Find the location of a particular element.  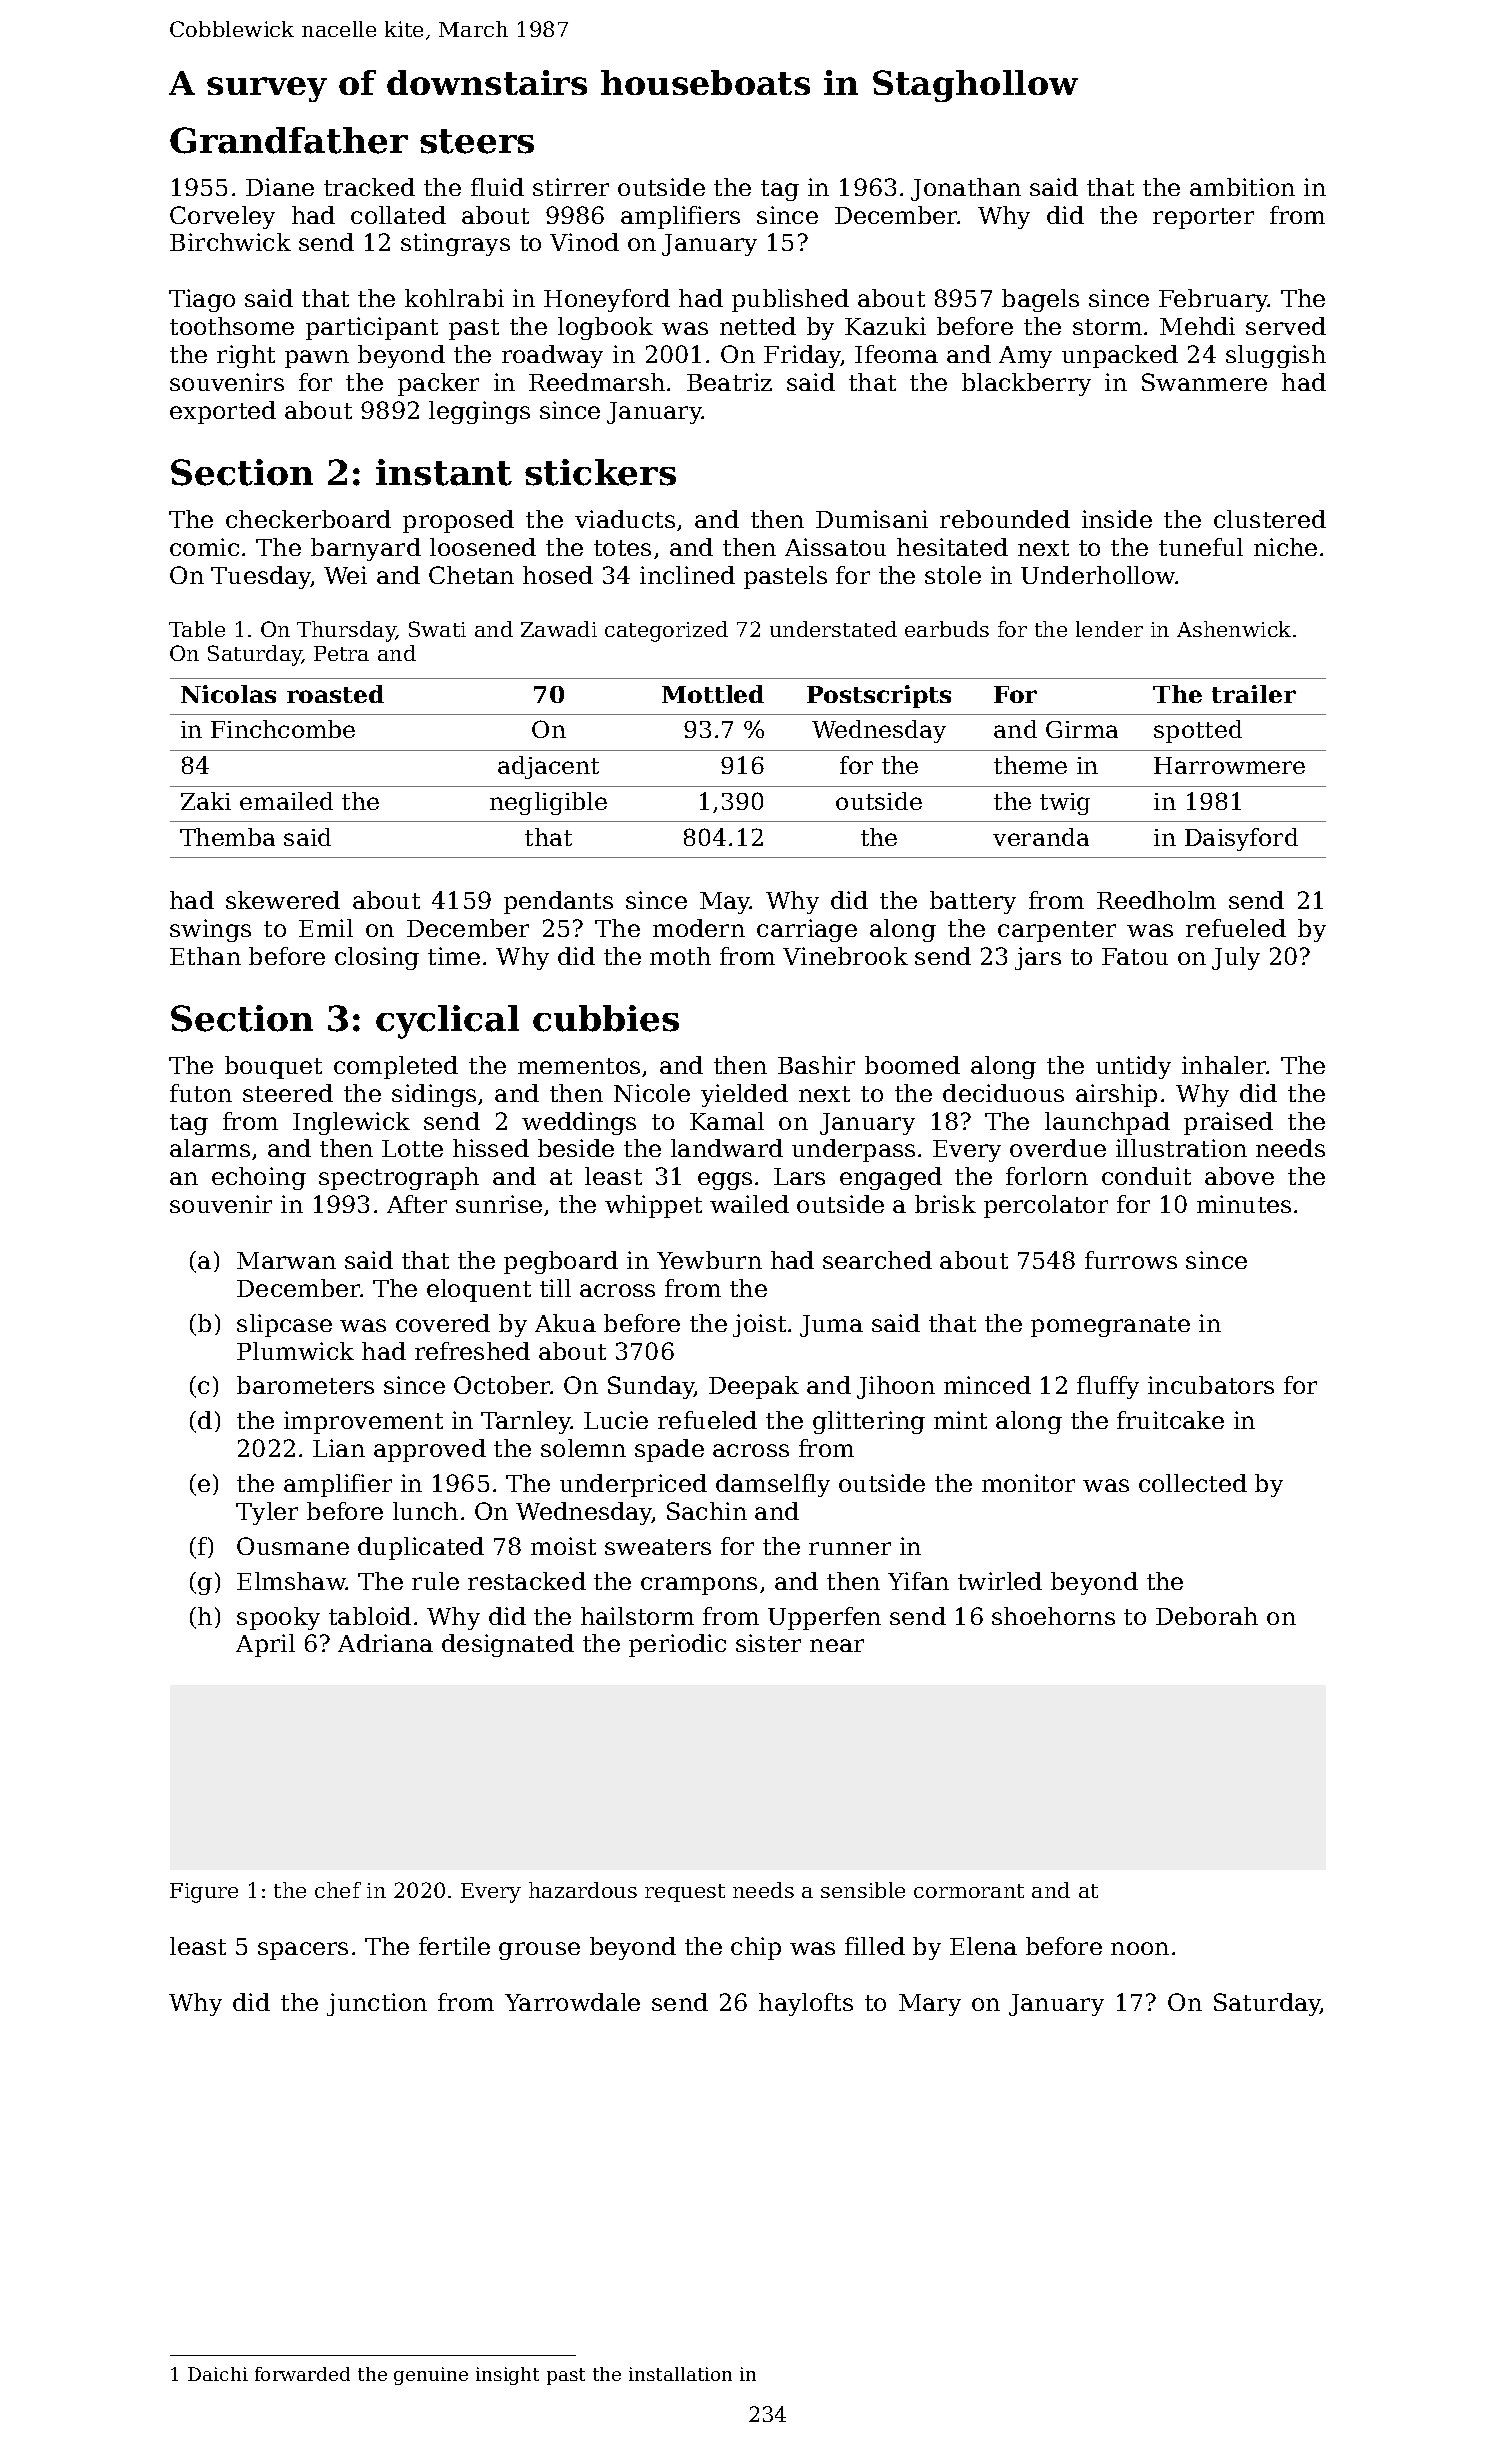

forwarded is located at coordinates (302, 2374).
